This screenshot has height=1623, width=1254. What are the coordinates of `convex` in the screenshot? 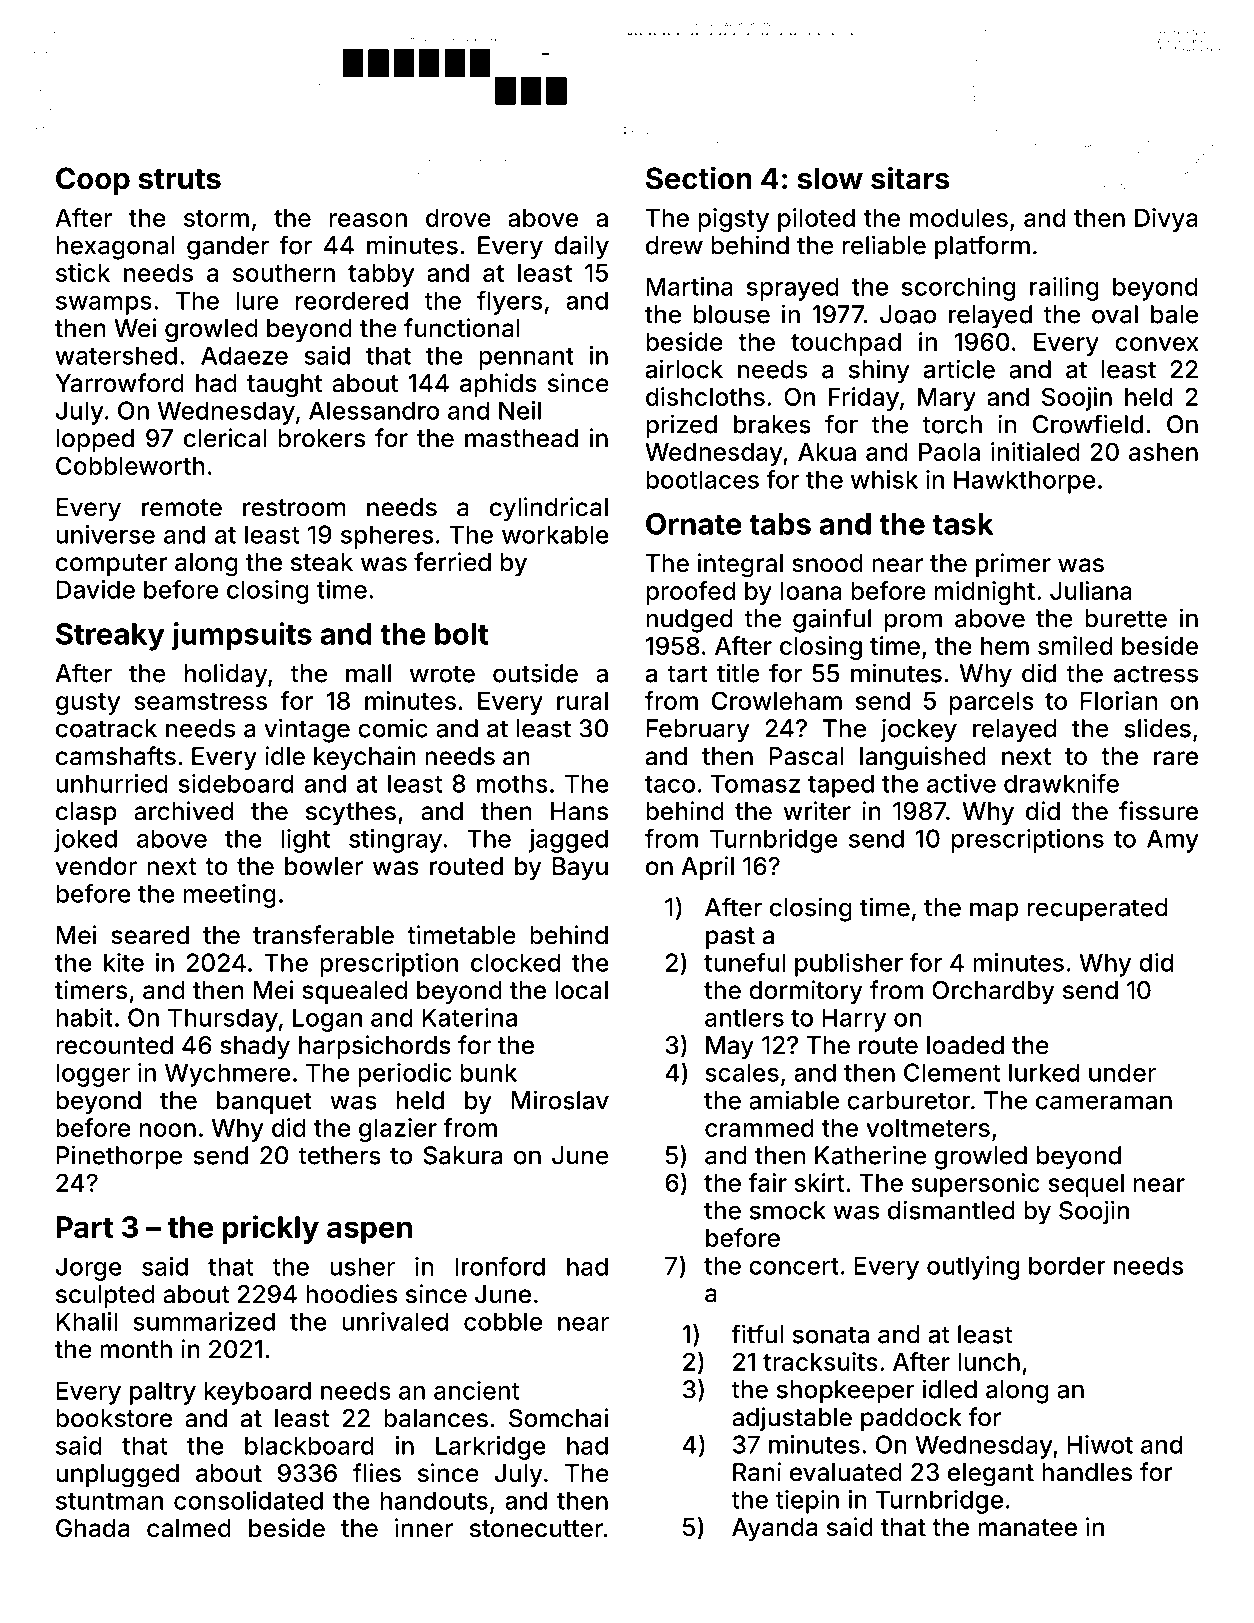 It's located at (1156, 344).
